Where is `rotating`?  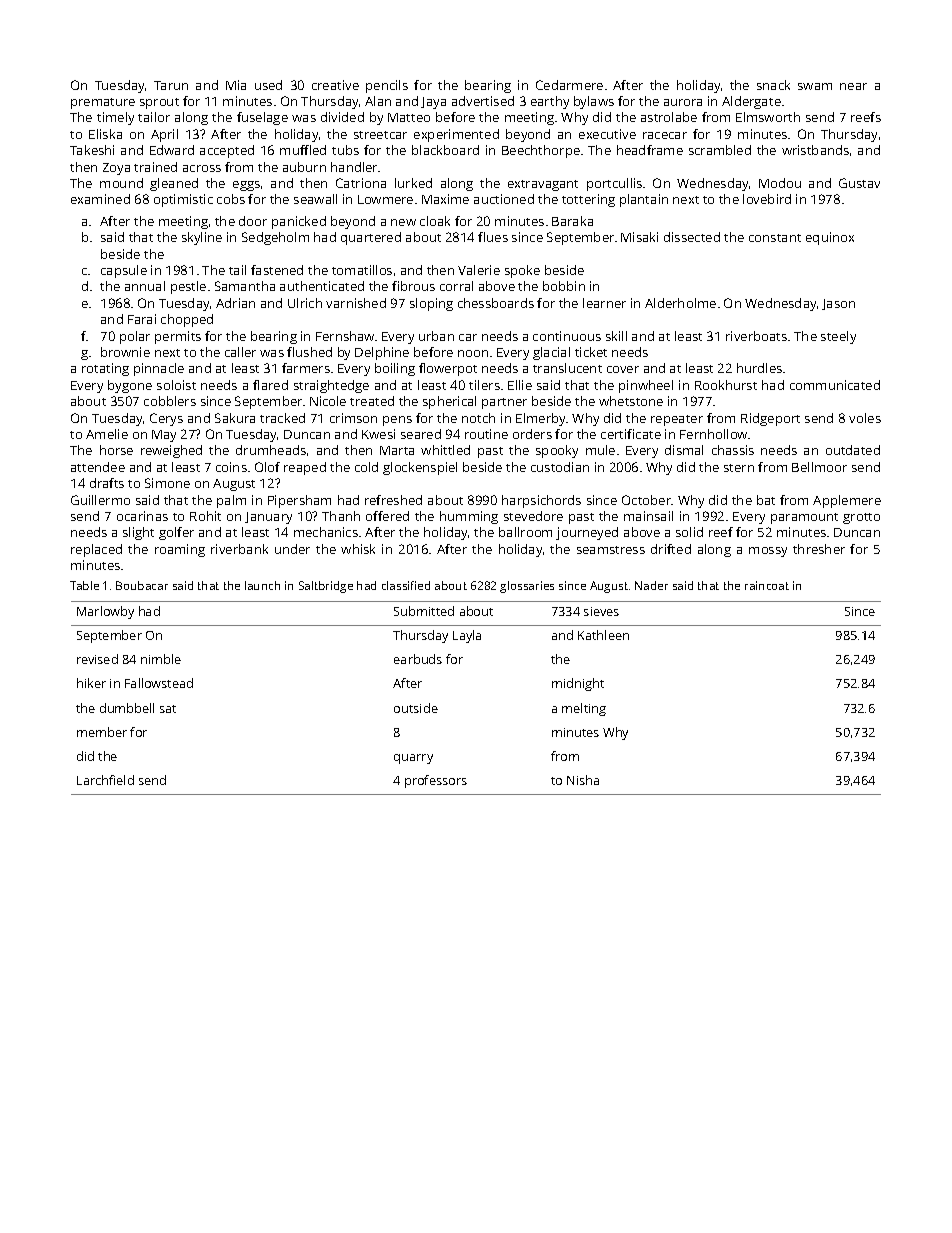
rotating is located at coordinates (105, 369).
